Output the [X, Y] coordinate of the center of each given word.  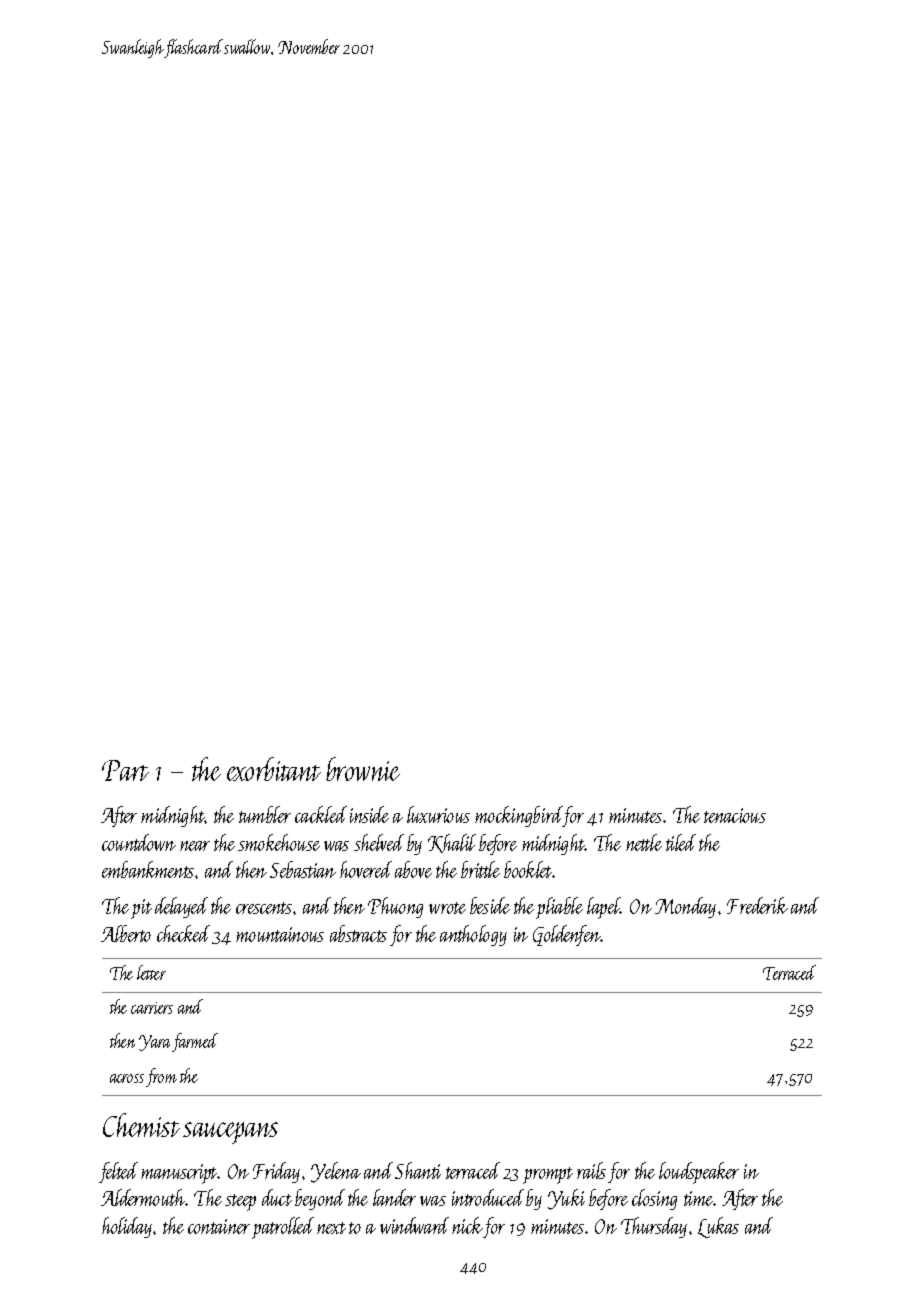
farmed [195, 1042]
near [195, 846]
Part [125, 770]
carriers [152, 1008]
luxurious [438, 814]
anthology [473, 935]
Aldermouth [143, 1197]
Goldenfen [567, 935]
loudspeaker [699, 1173]
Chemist [141, 1125]
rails [591, 1170]
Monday [685, 907]
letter [151, 972]
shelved [379, 842]
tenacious [735, 815]
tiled [681, 842]
